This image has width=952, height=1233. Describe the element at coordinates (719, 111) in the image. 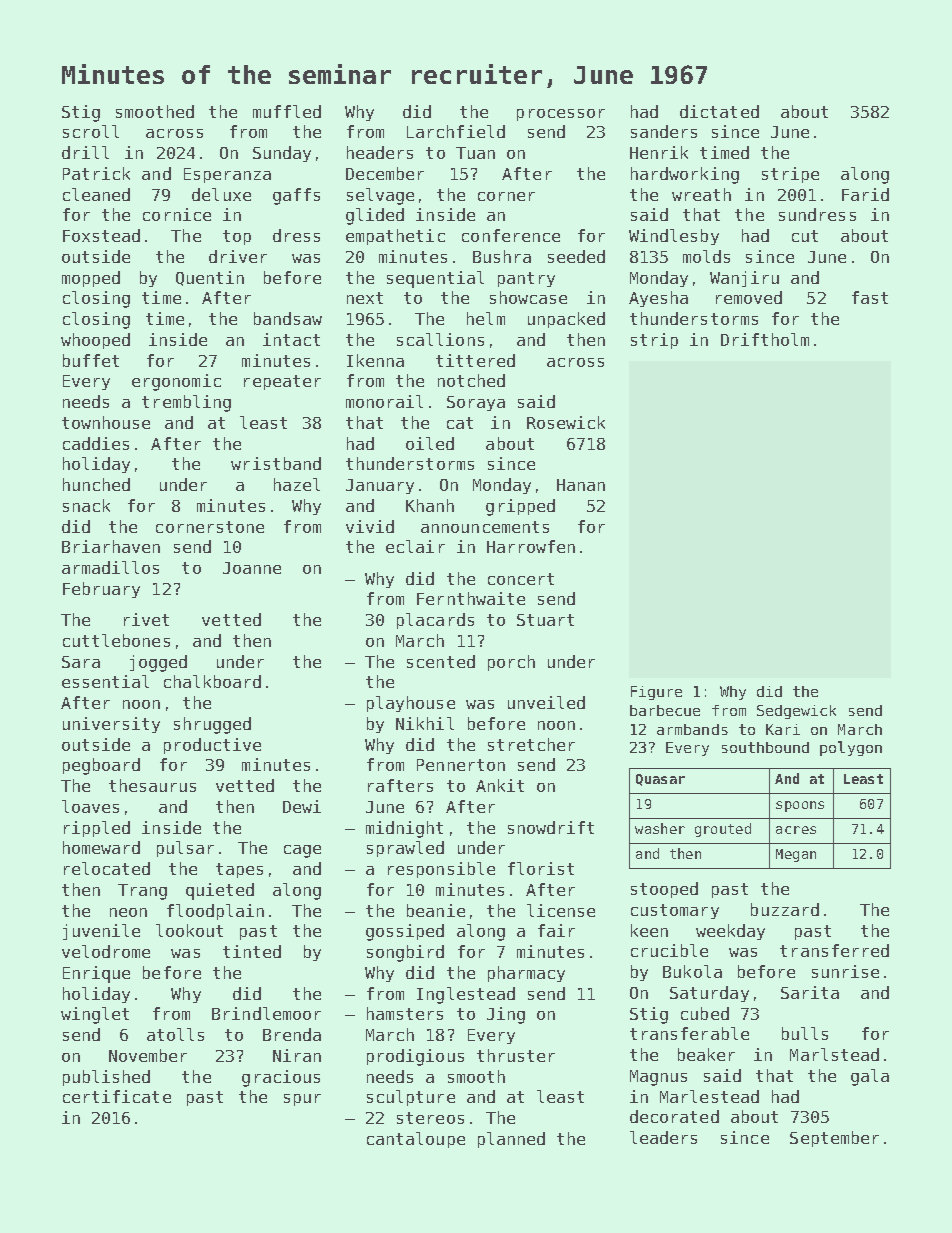

I see `dictated` at that location.
